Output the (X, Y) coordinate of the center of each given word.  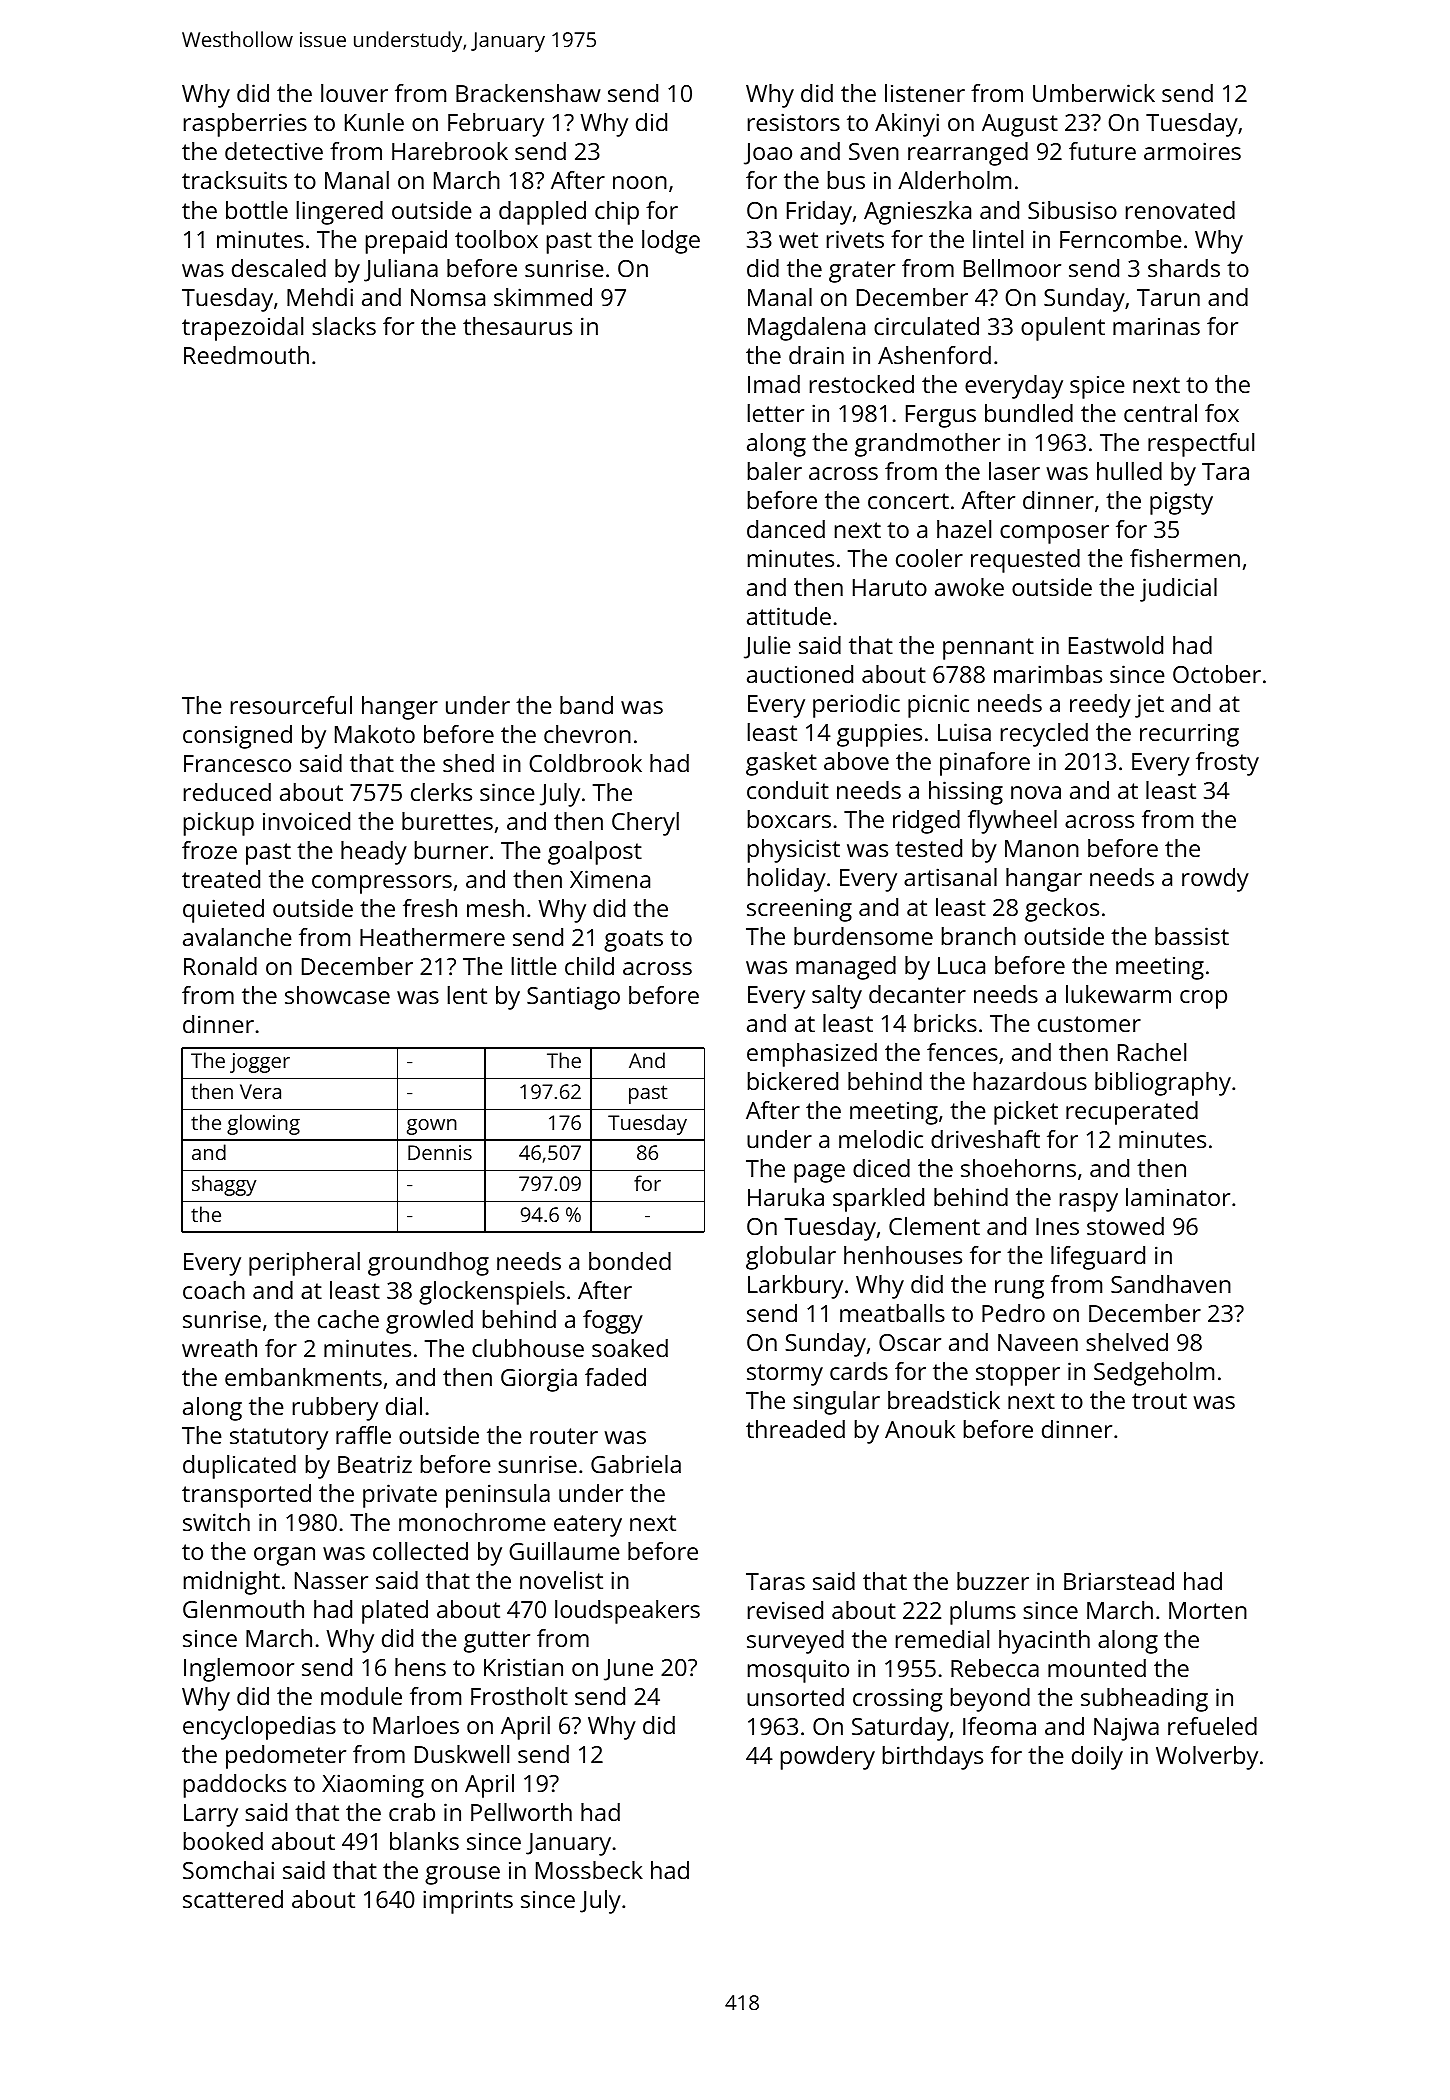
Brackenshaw (528, 93)
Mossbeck (589, 1870)
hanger (400, 708)
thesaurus (517, 326)
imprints (468, 1902)
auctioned (800, 674)
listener (925, 93)
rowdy (1215, 880)
